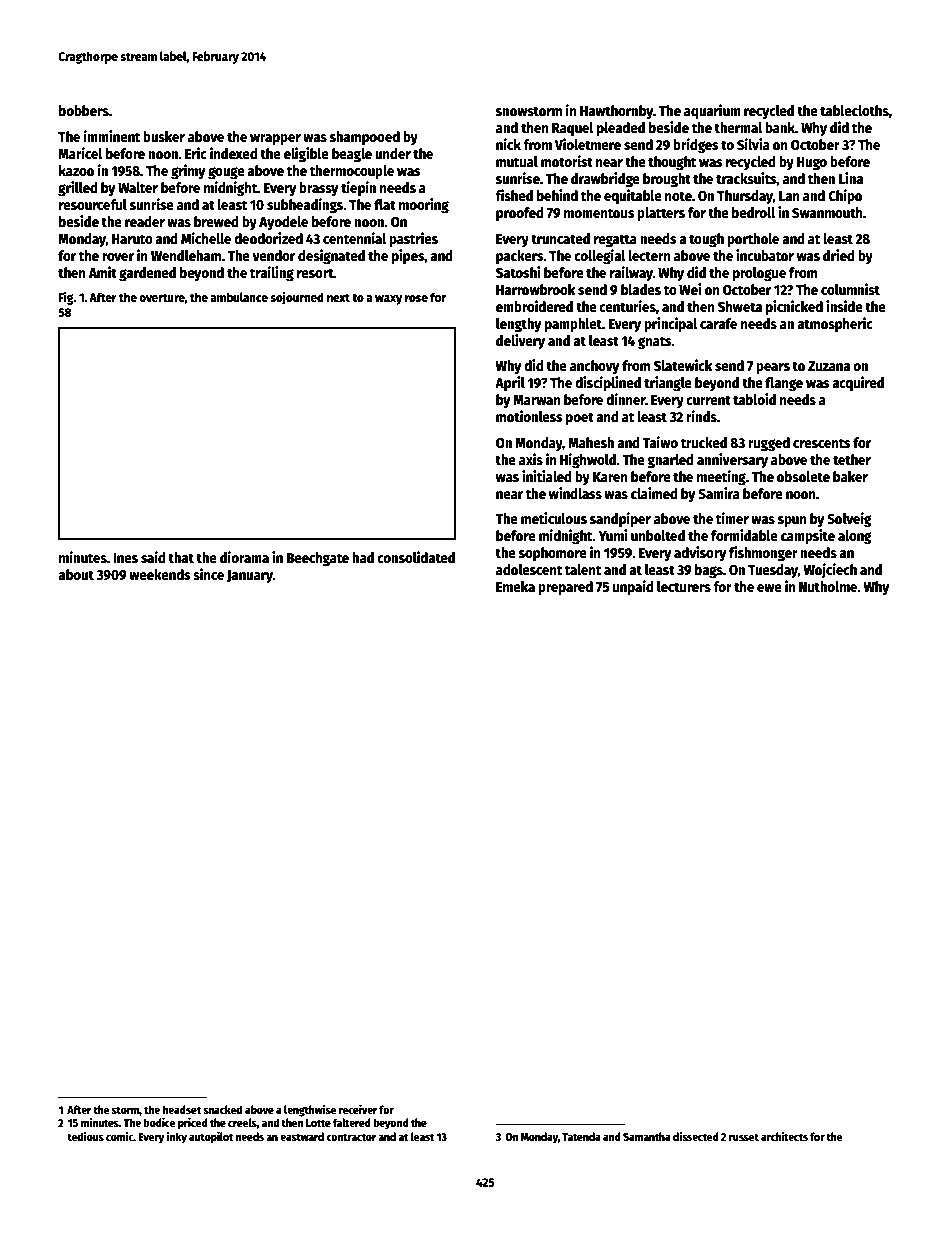 This document has height=1233, width=952. What do you see at coordinates (744, 1137) in the document?
I see `russet` at bounding box center [744, 1137].
